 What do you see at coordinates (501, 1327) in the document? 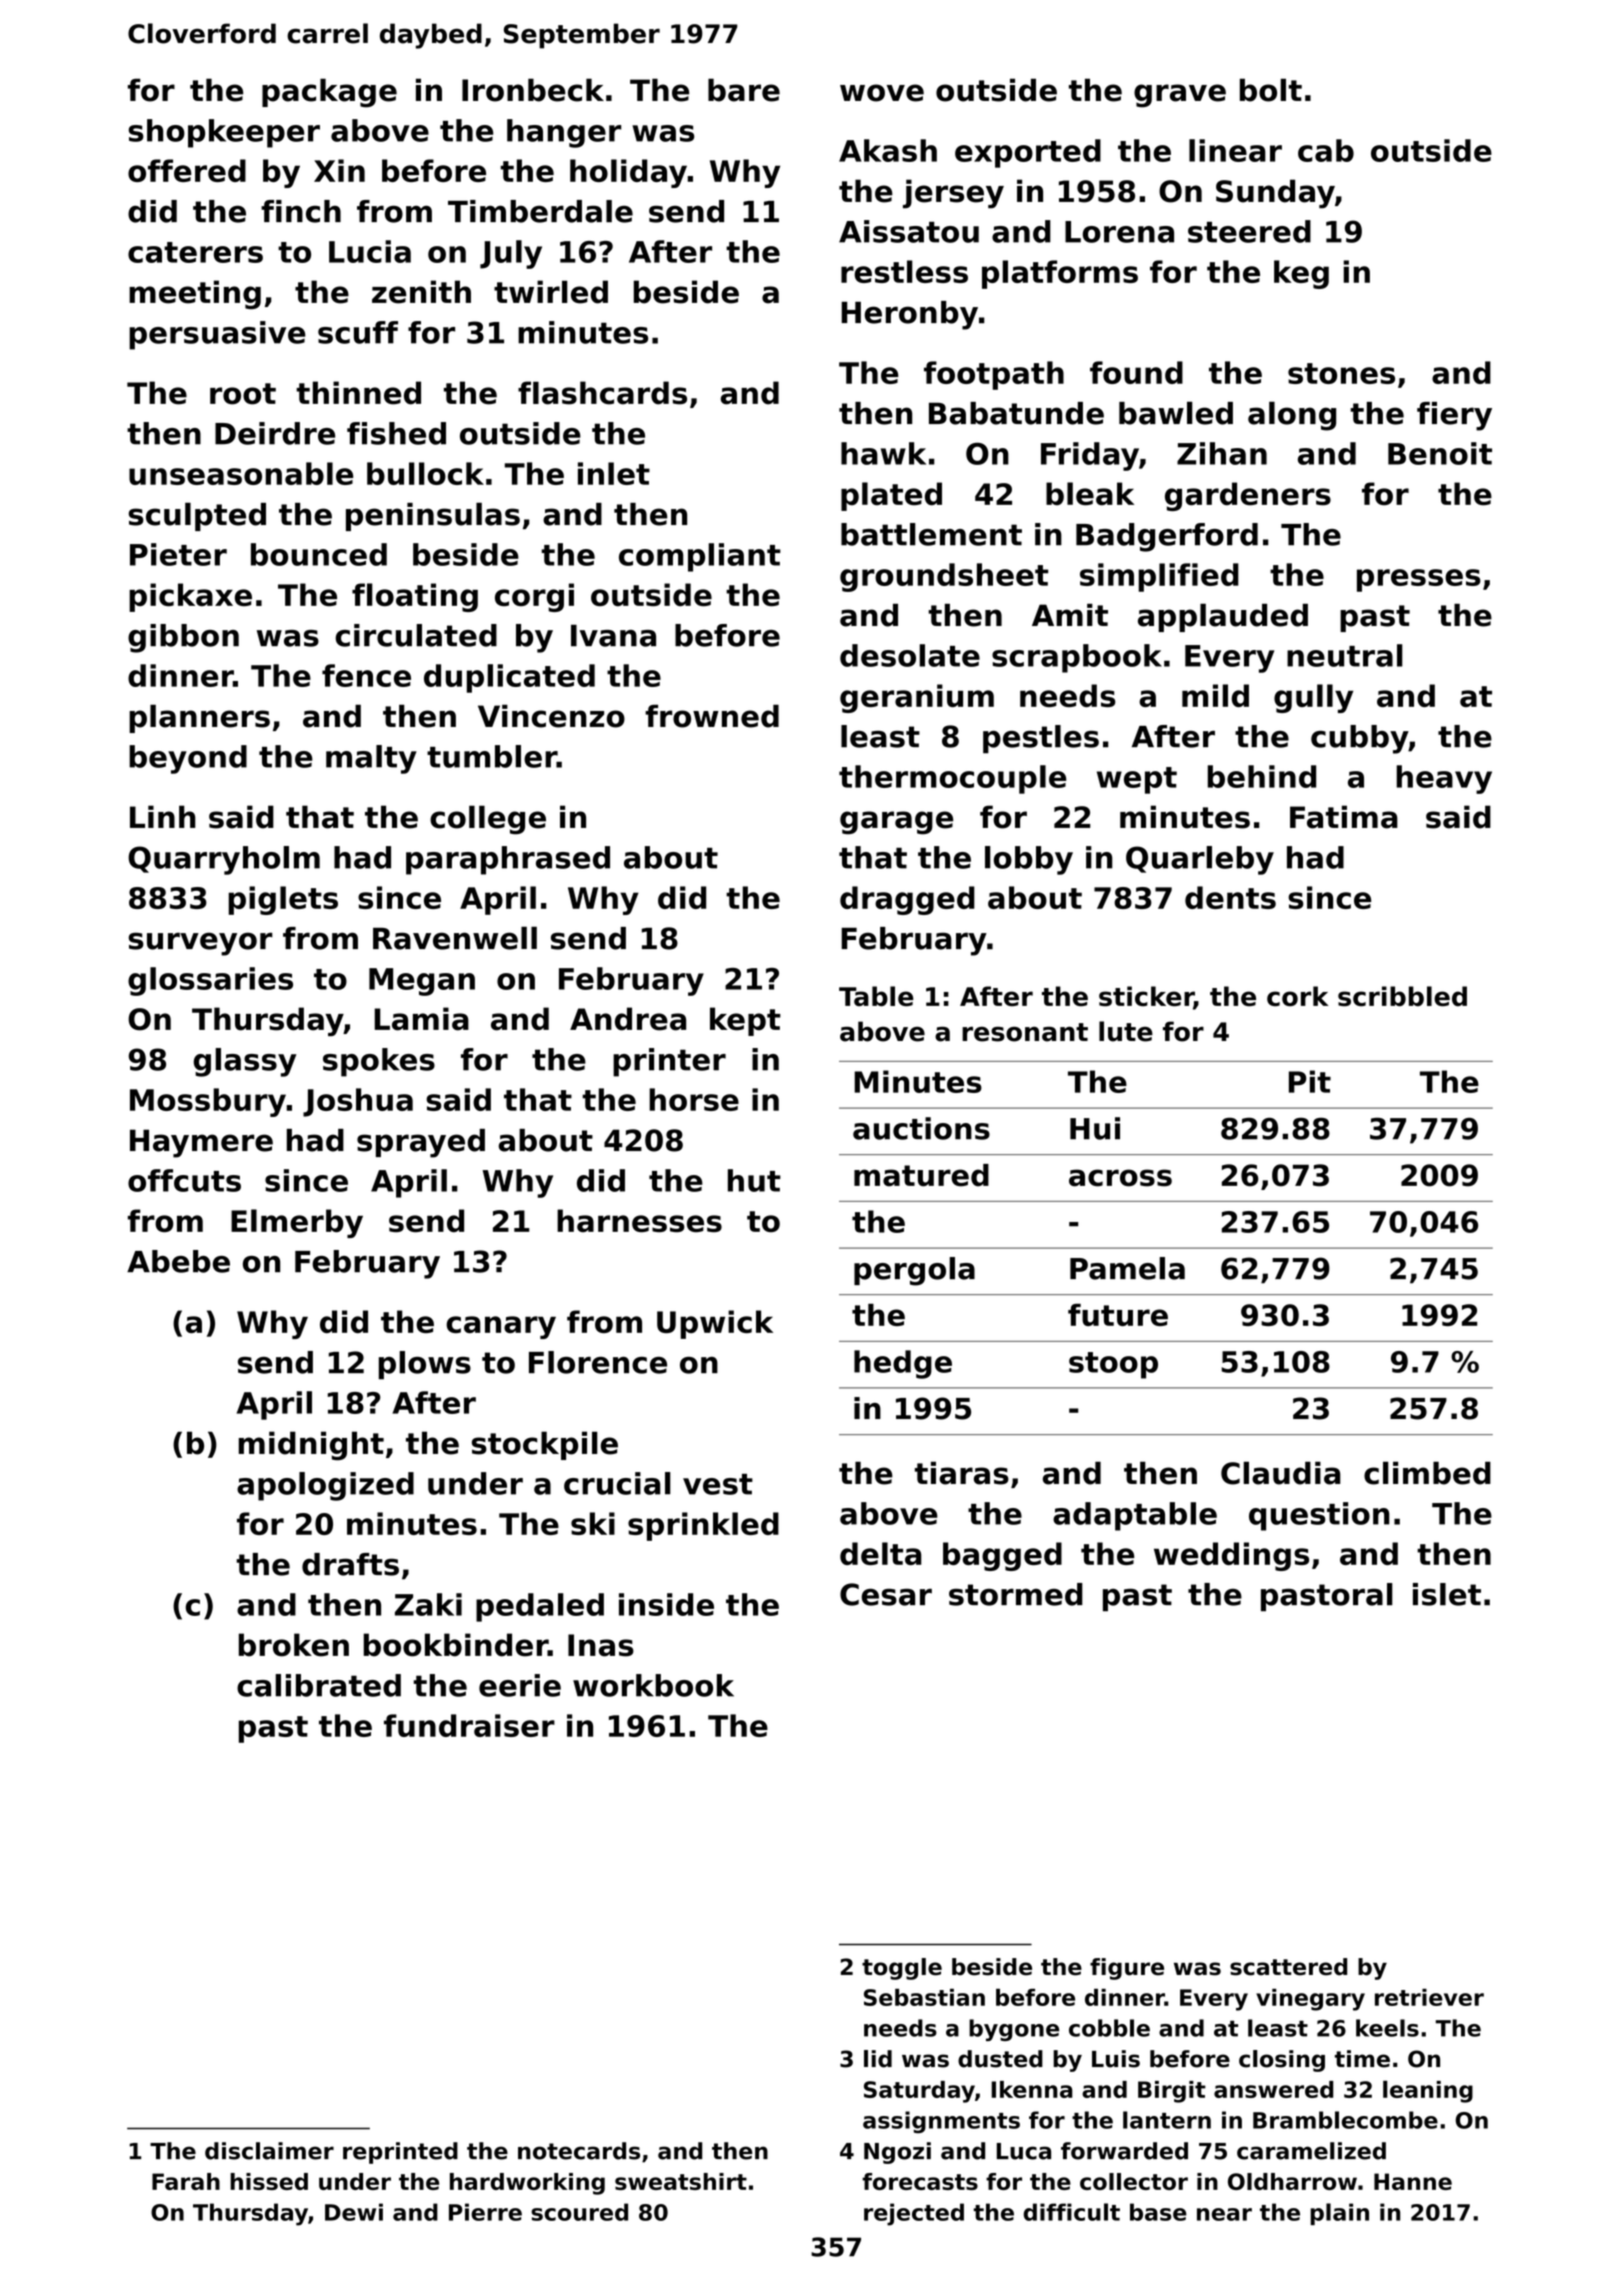
I see `canary` at bounding box center [501, 1327].
